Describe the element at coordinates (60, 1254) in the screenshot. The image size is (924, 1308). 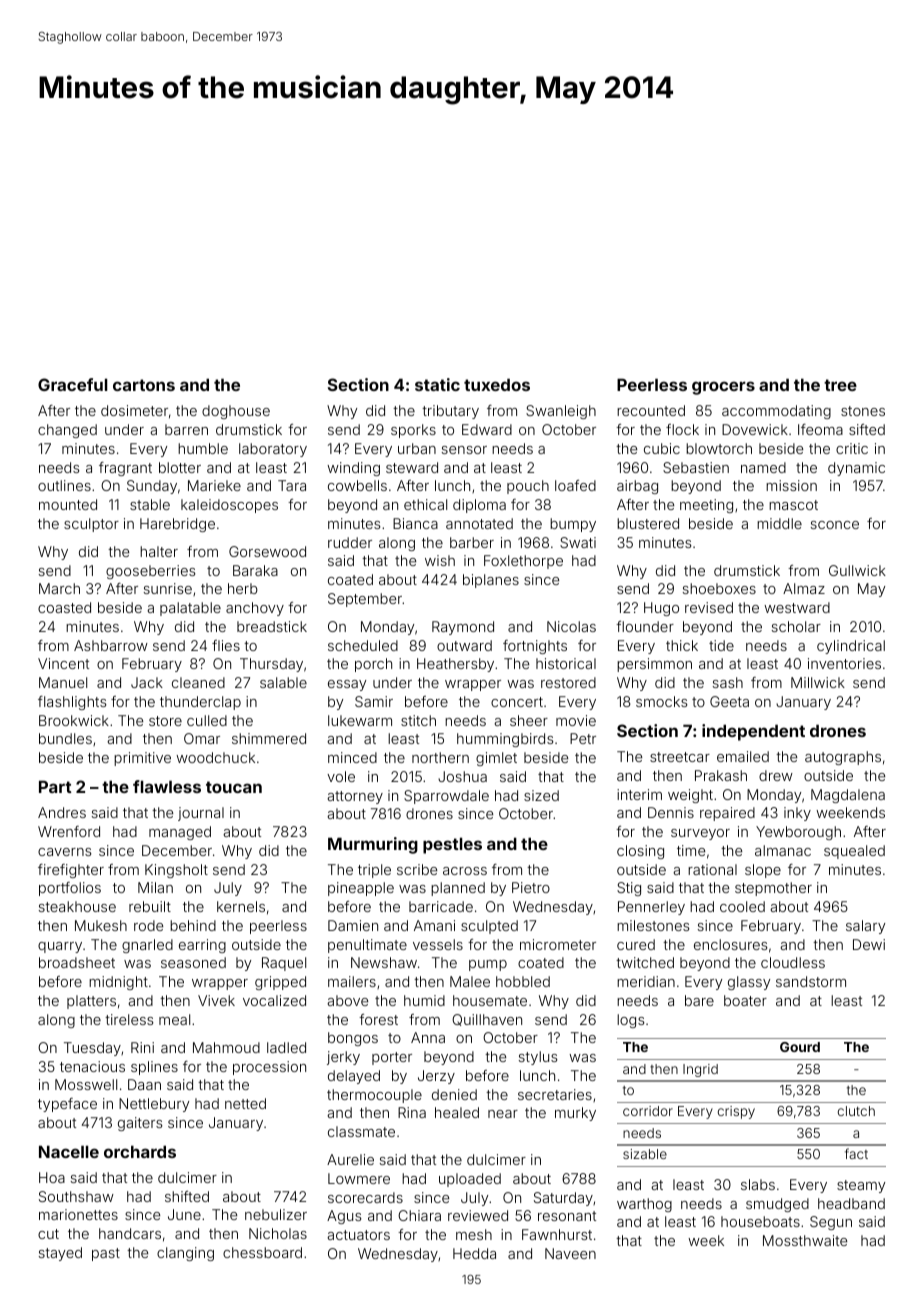
I see `stayed` at that location.
